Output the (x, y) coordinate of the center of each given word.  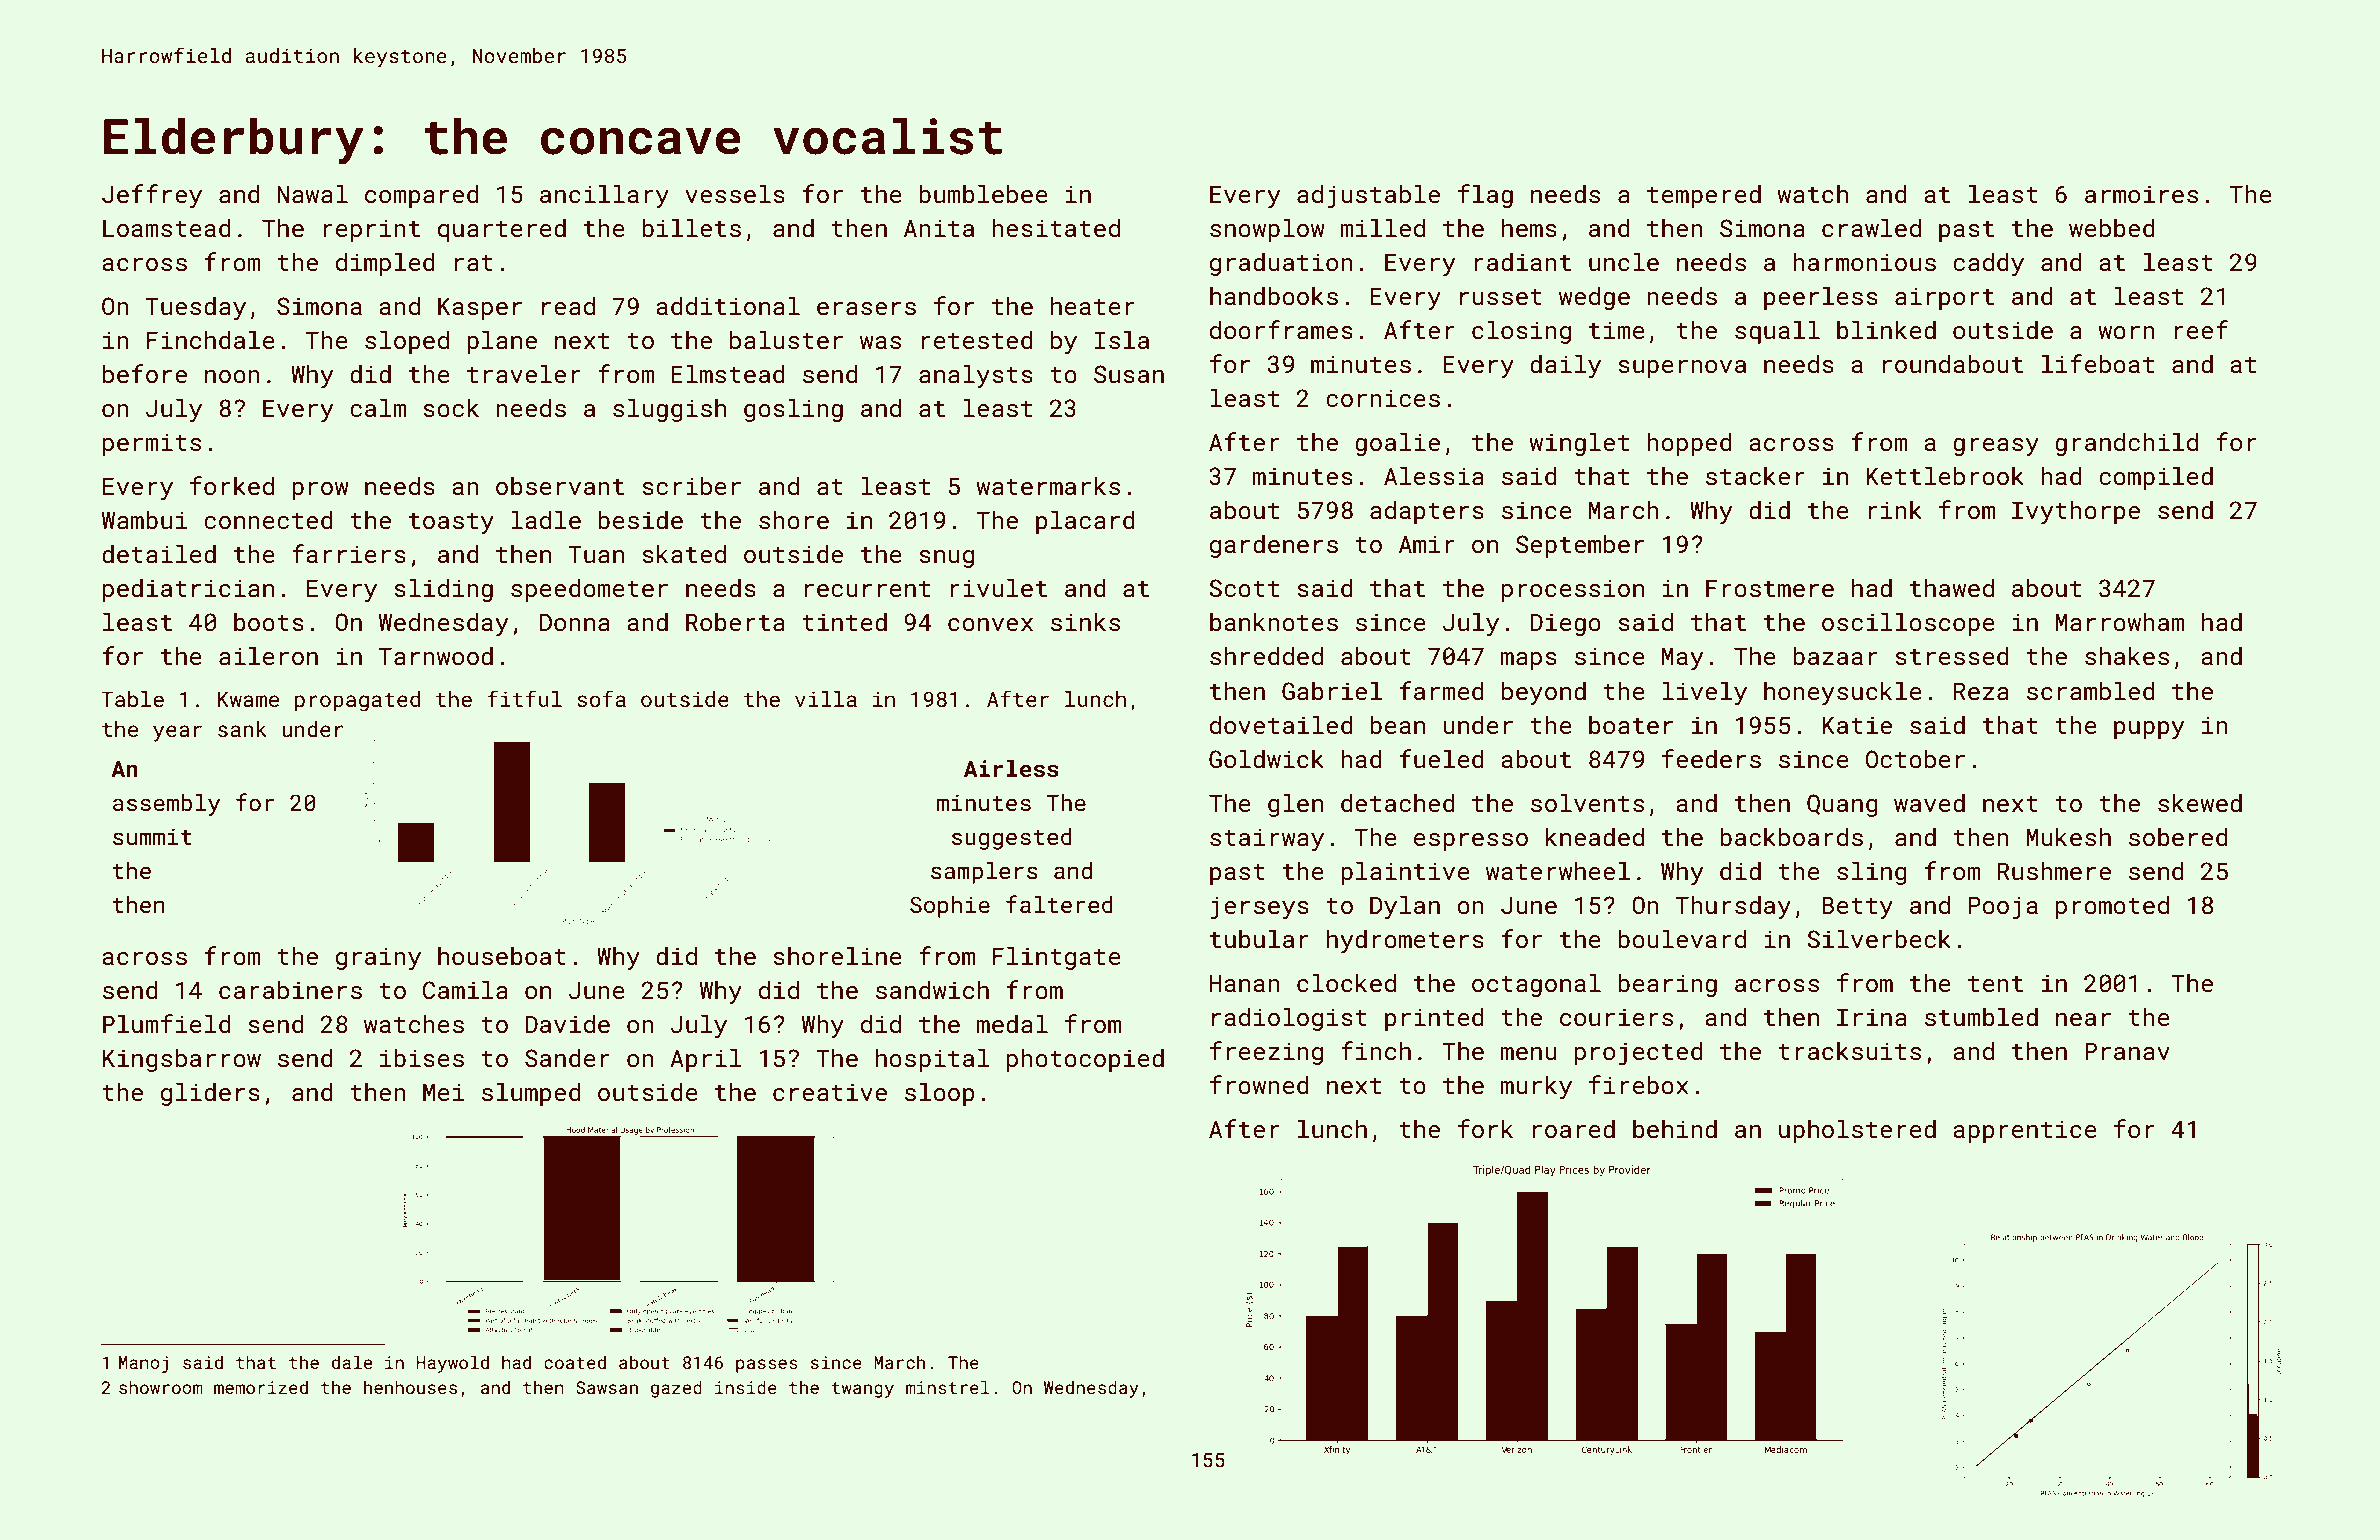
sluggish (669, 410)
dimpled (385, 264)
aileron (268, 655)
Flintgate (1057, 958)
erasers (866, 308)
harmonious (1864, 261)
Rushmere (2054, 870)
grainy (378, 958)
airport (1944, 298)
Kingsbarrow (182, 1060)
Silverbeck (1879, 938)
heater (1093, 305)
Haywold (453, 1364)
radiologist (1289, 1019)
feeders (1711, 758)
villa (826, 699)
